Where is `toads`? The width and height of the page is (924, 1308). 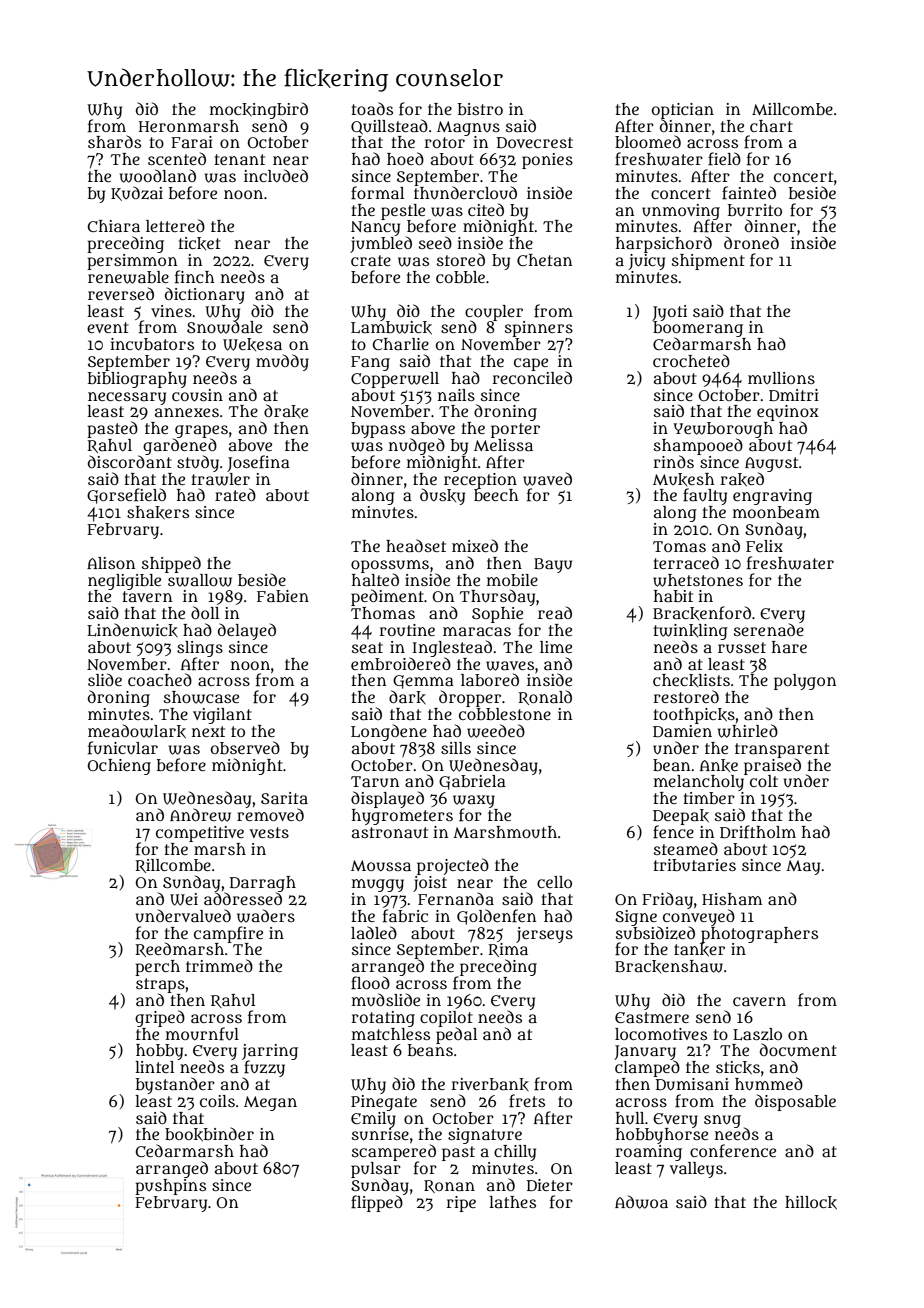
toads is located at coordinates (372, 108).
